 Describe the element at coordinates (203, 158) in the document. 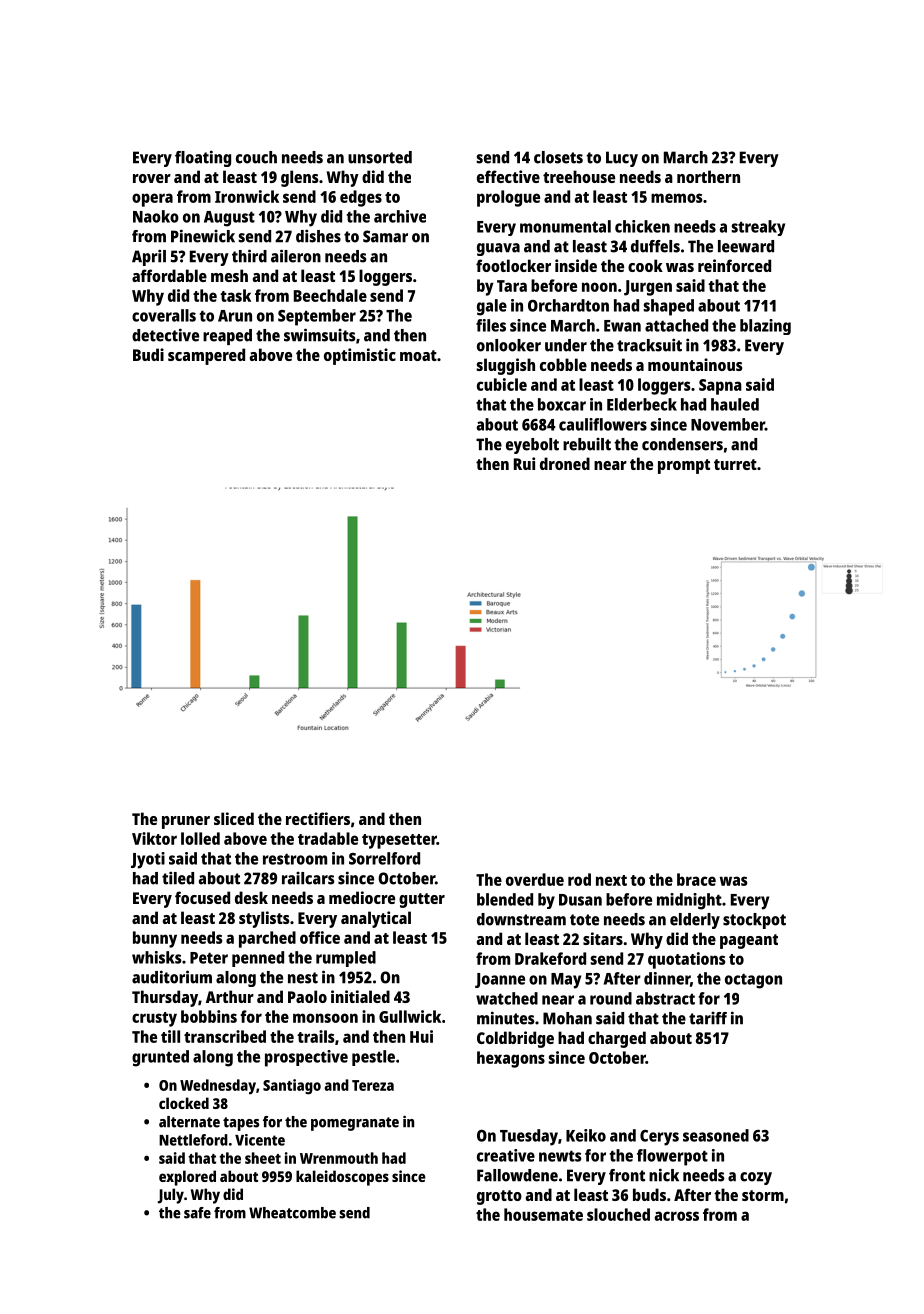

I see `floating` at that location.
